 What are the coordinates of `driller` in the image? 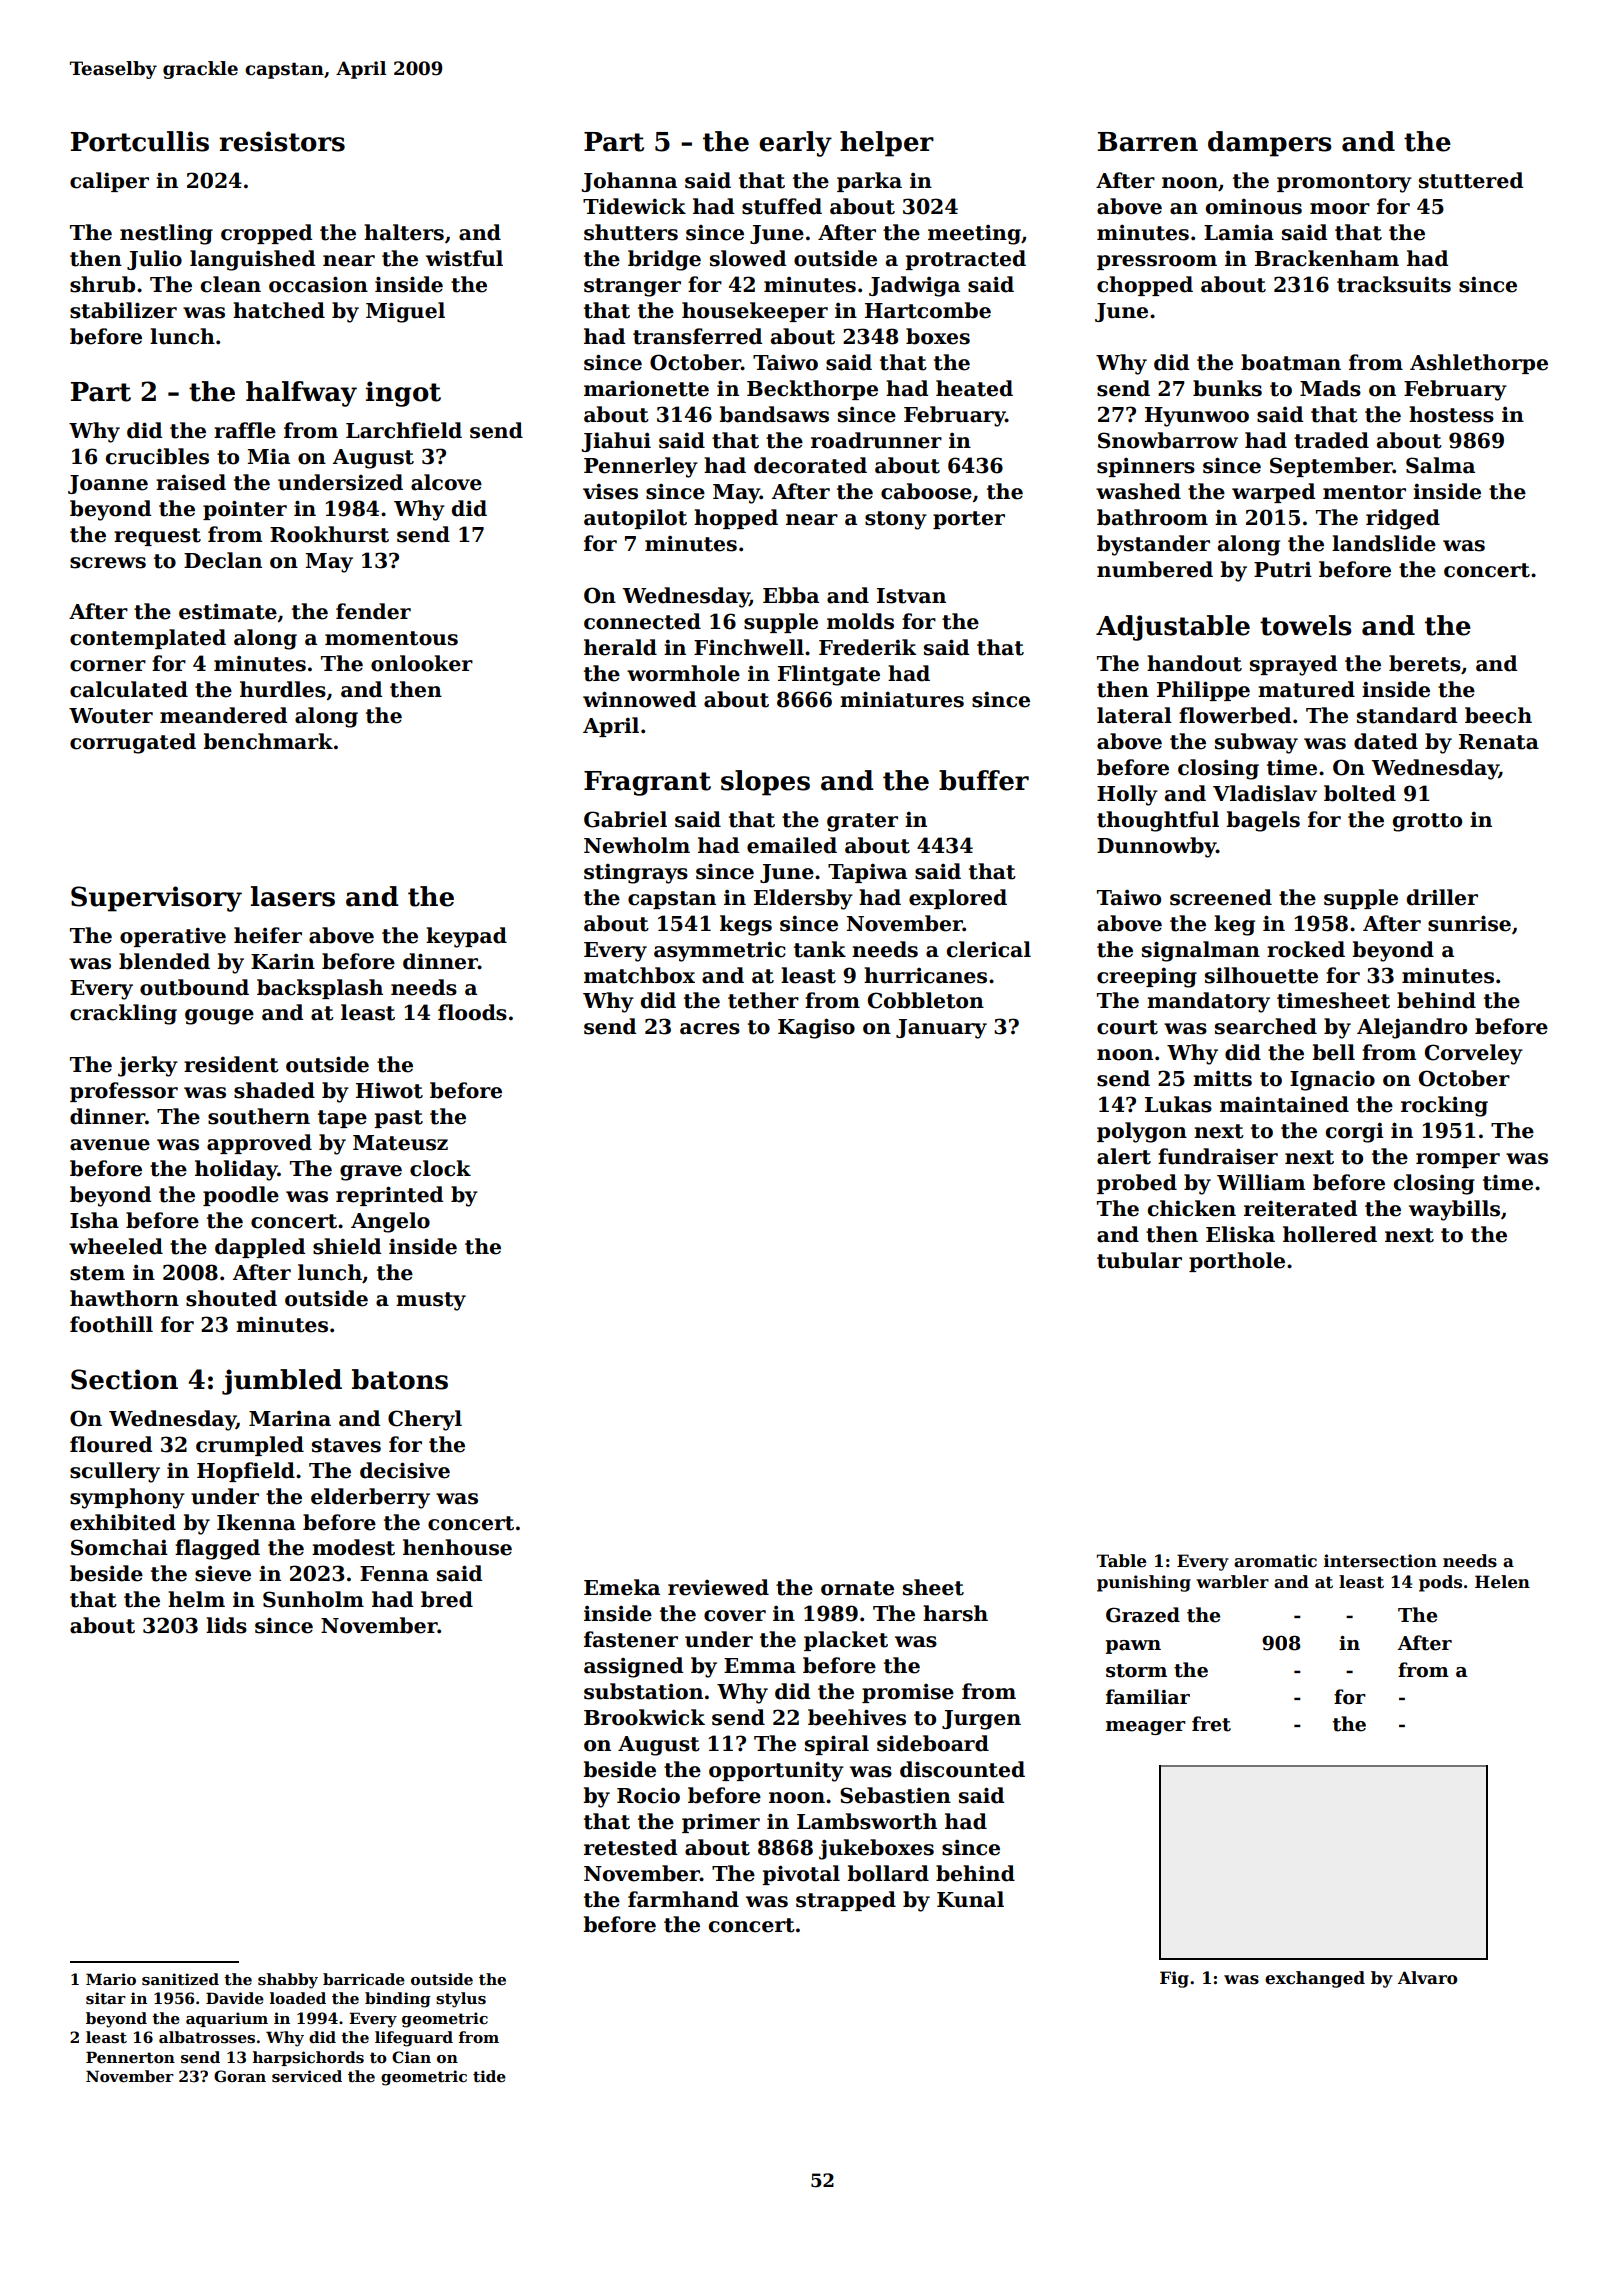 It's located at (1442, 897).
